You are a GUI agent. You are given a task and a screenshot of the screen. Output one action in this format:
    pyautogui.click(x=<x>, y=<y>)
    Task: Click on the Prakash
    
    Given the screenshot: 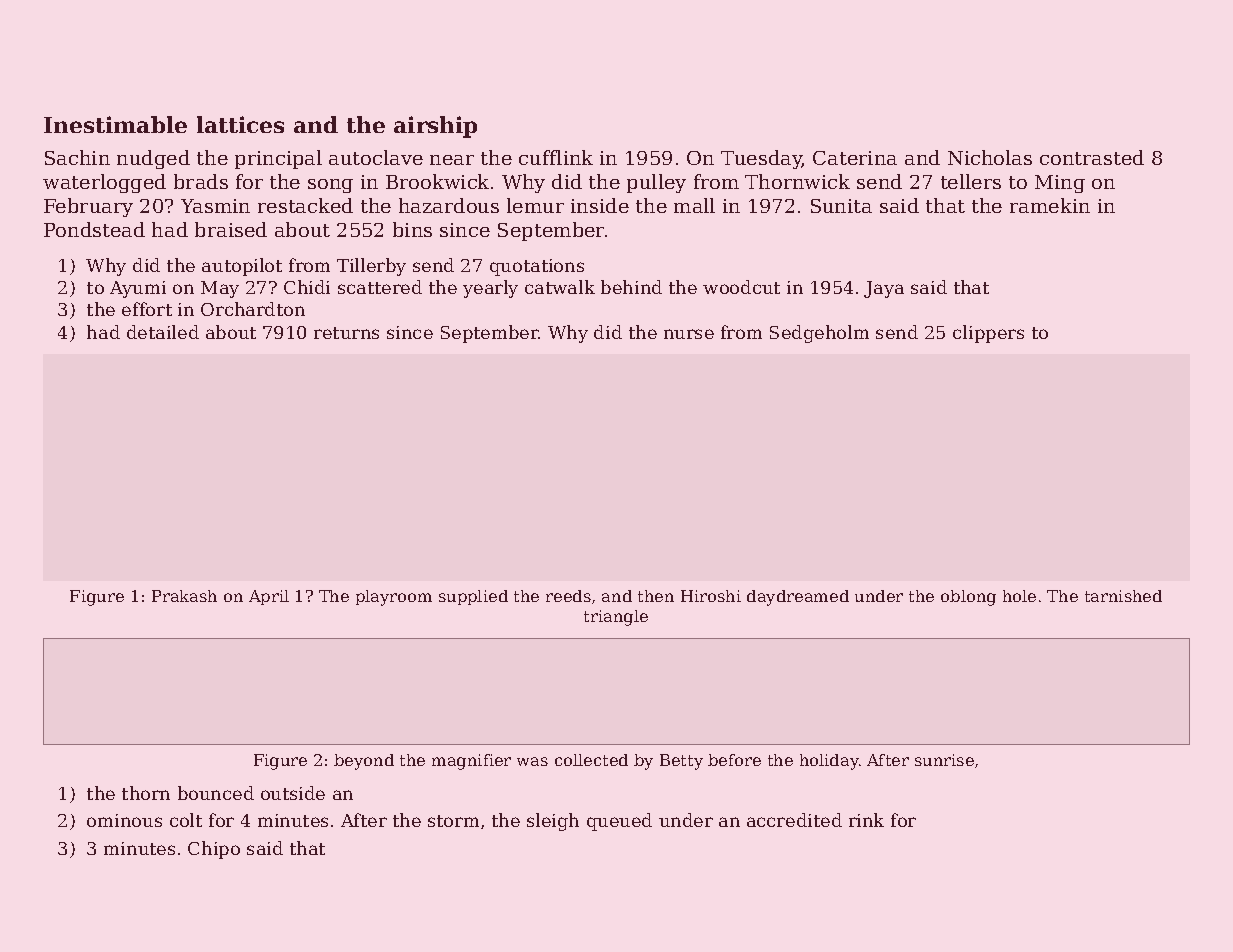 What is the action you would take?
    pyautogui.click(x=184, y=596)
